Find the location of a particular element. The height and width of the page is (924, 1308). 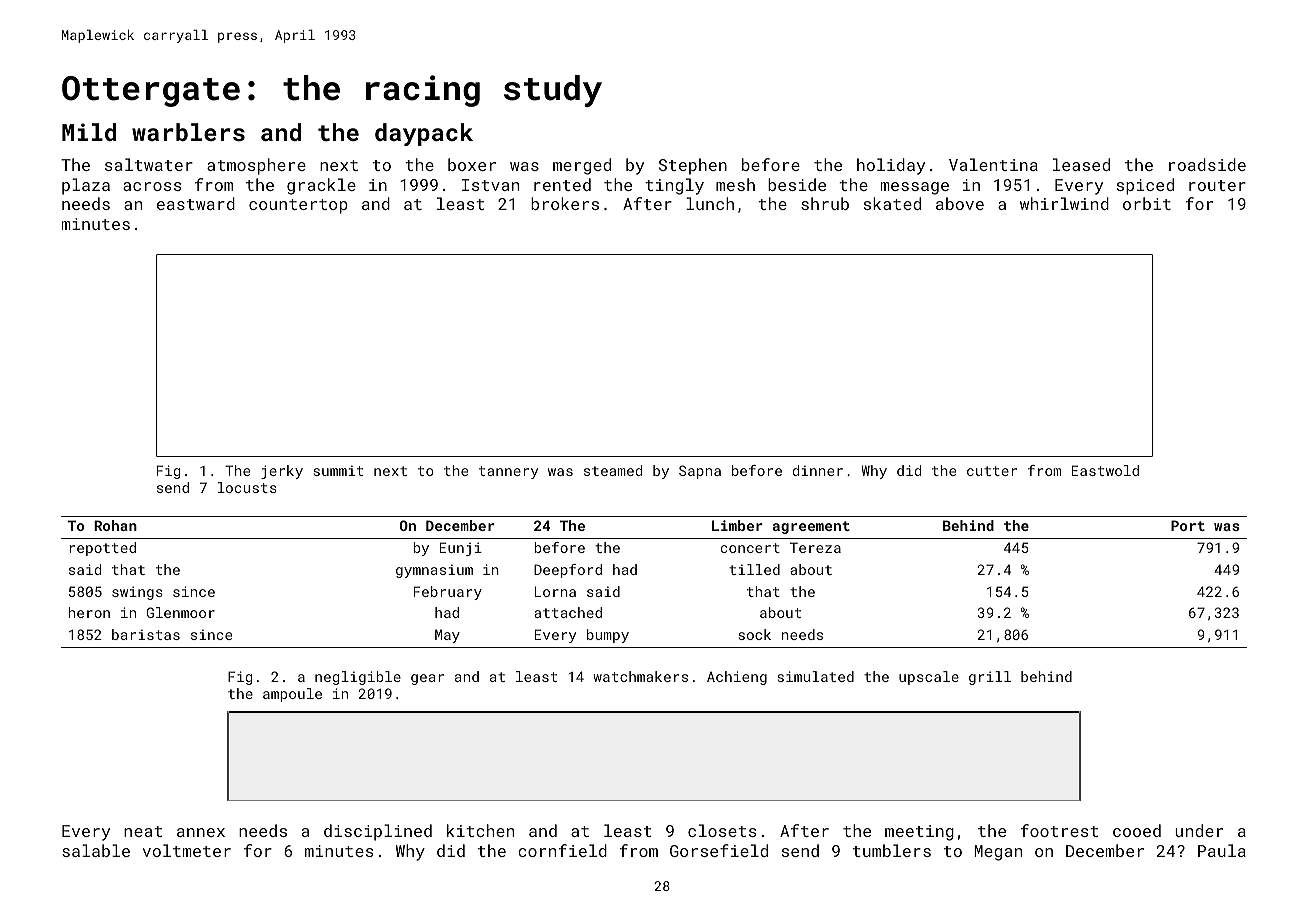

eastward is located at coordinates (196, 203).
